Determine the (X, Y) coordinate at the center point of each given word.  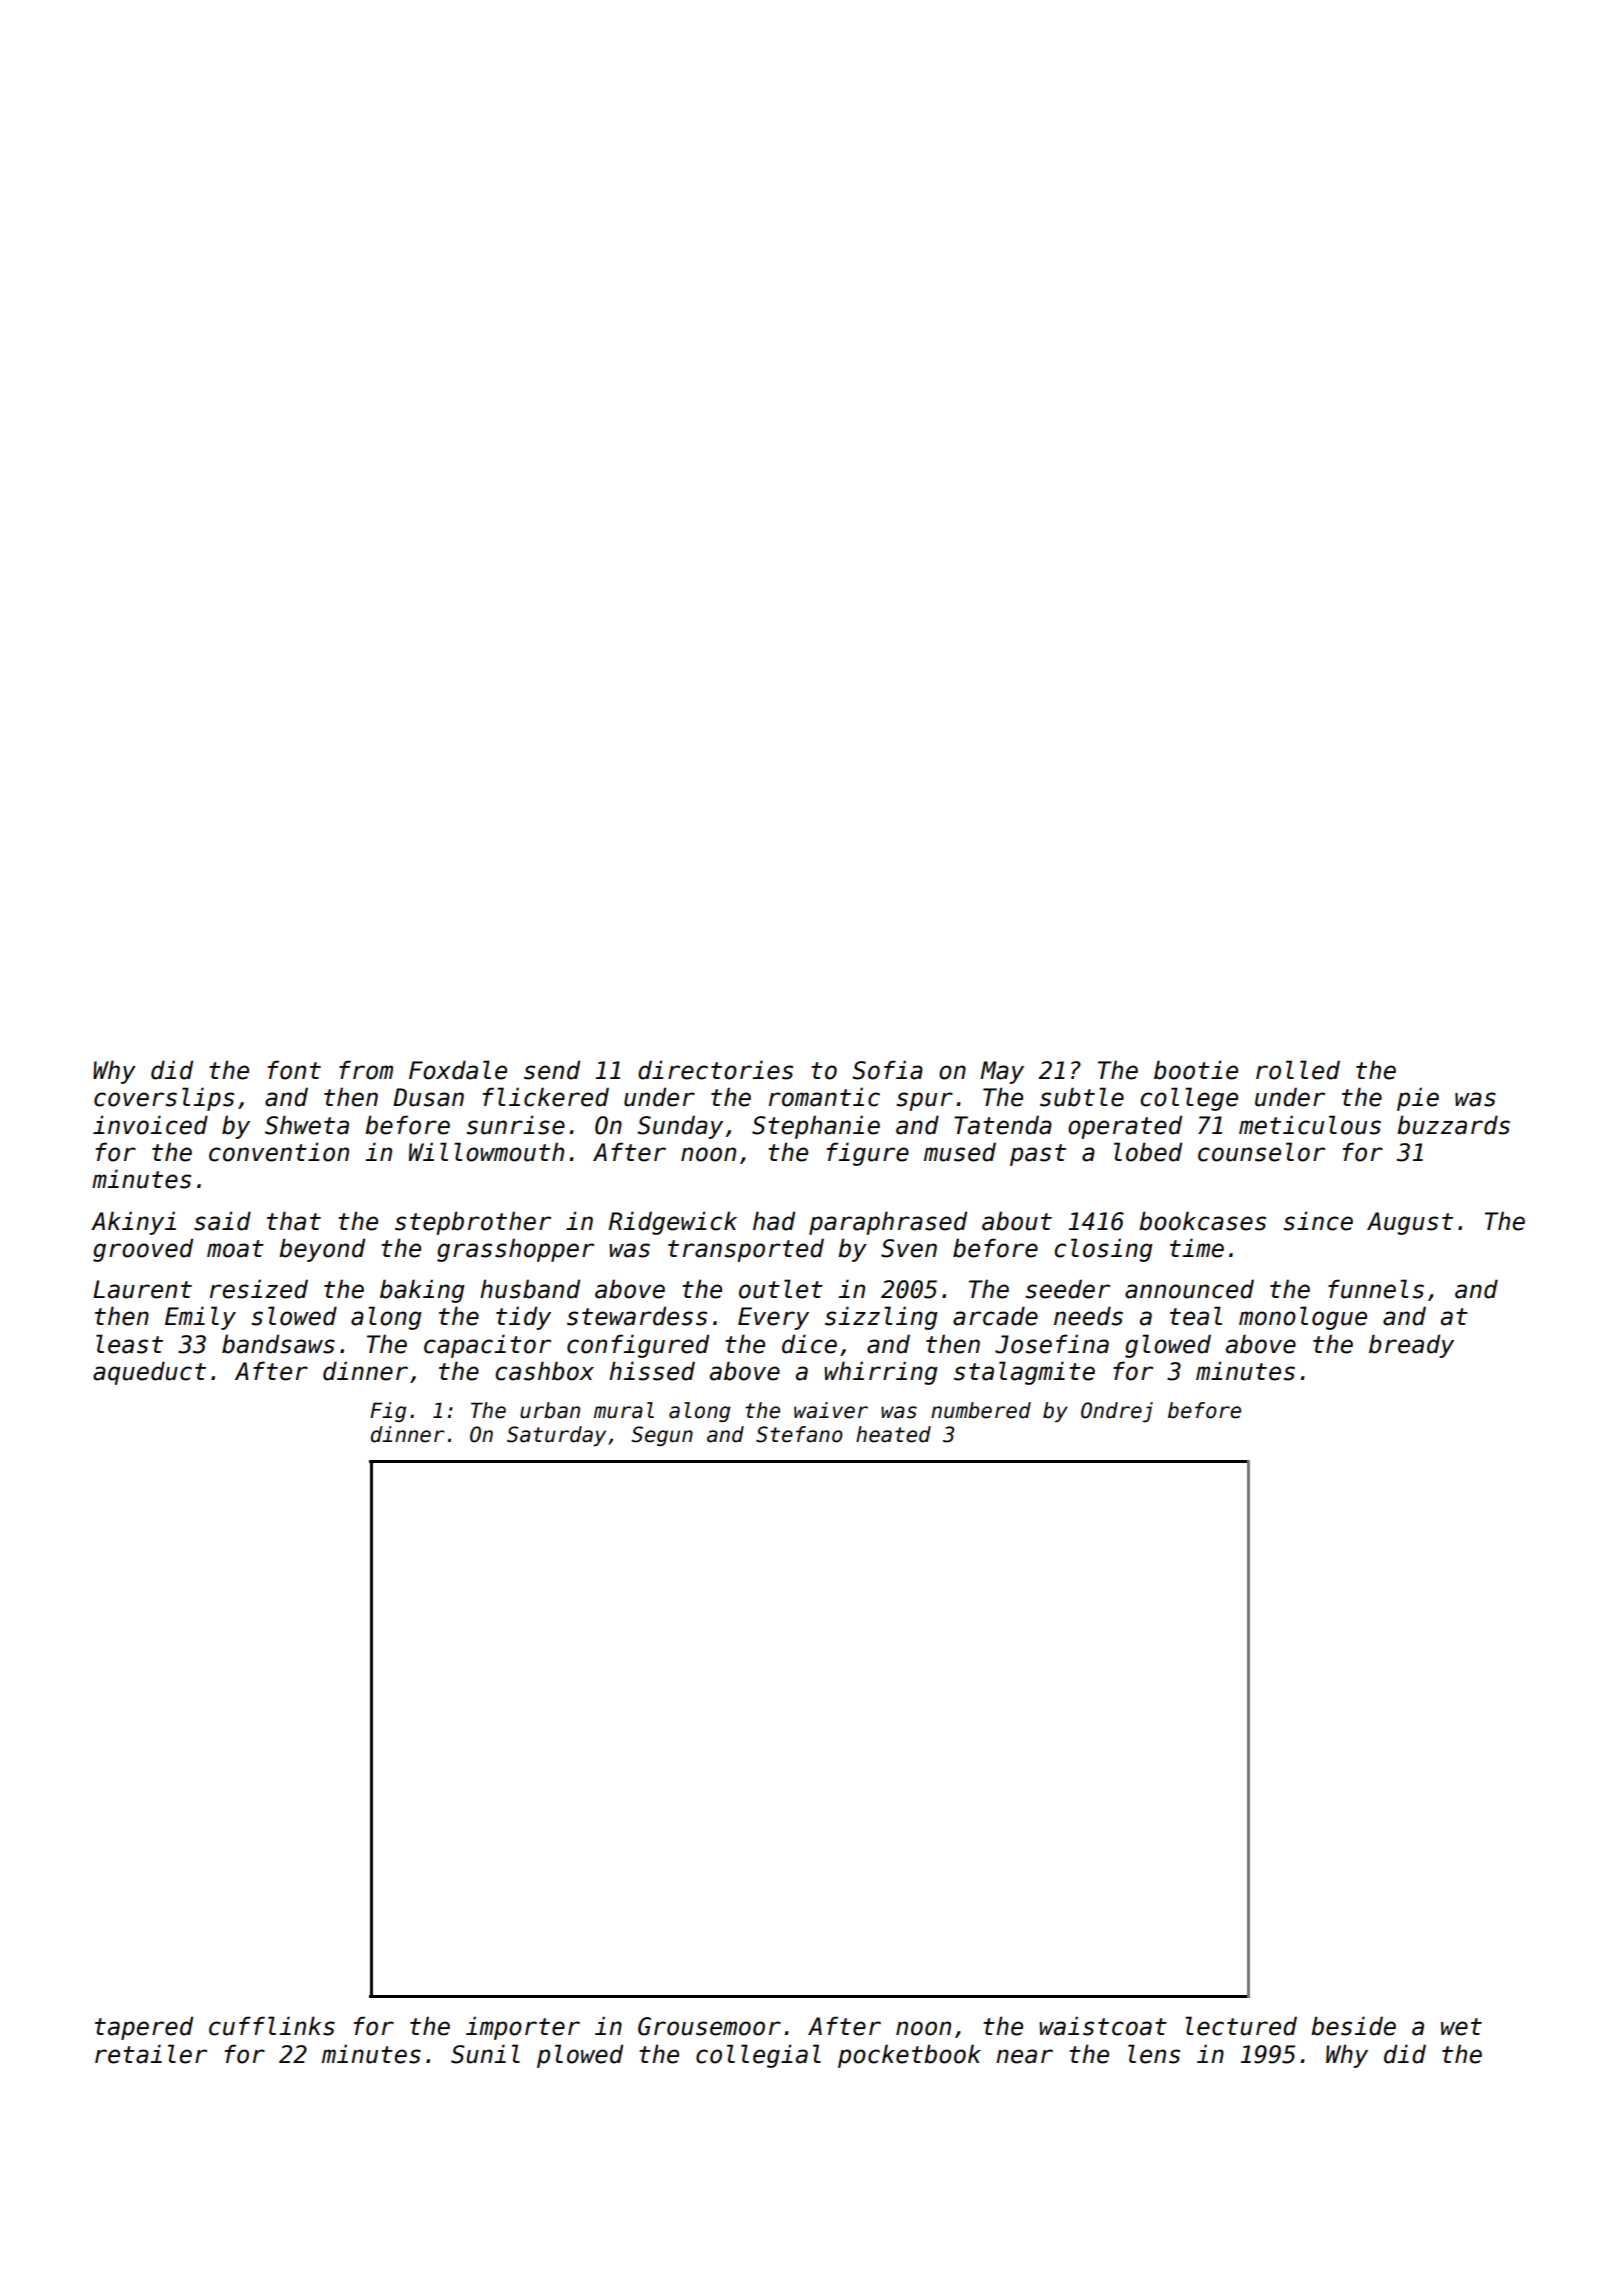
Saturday (556, 1436)
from (366, 1070)
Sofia (887, 1070)
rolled (1298, 1070)
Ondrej (1117, 1412)
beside (1353, 2026)
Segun (662, 1436)
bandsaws (278, 1344)
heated (893, 1434)
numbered (981, 1410)
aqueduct (149, 1373)
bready (1411, 1346)
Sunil (485, 2054)
